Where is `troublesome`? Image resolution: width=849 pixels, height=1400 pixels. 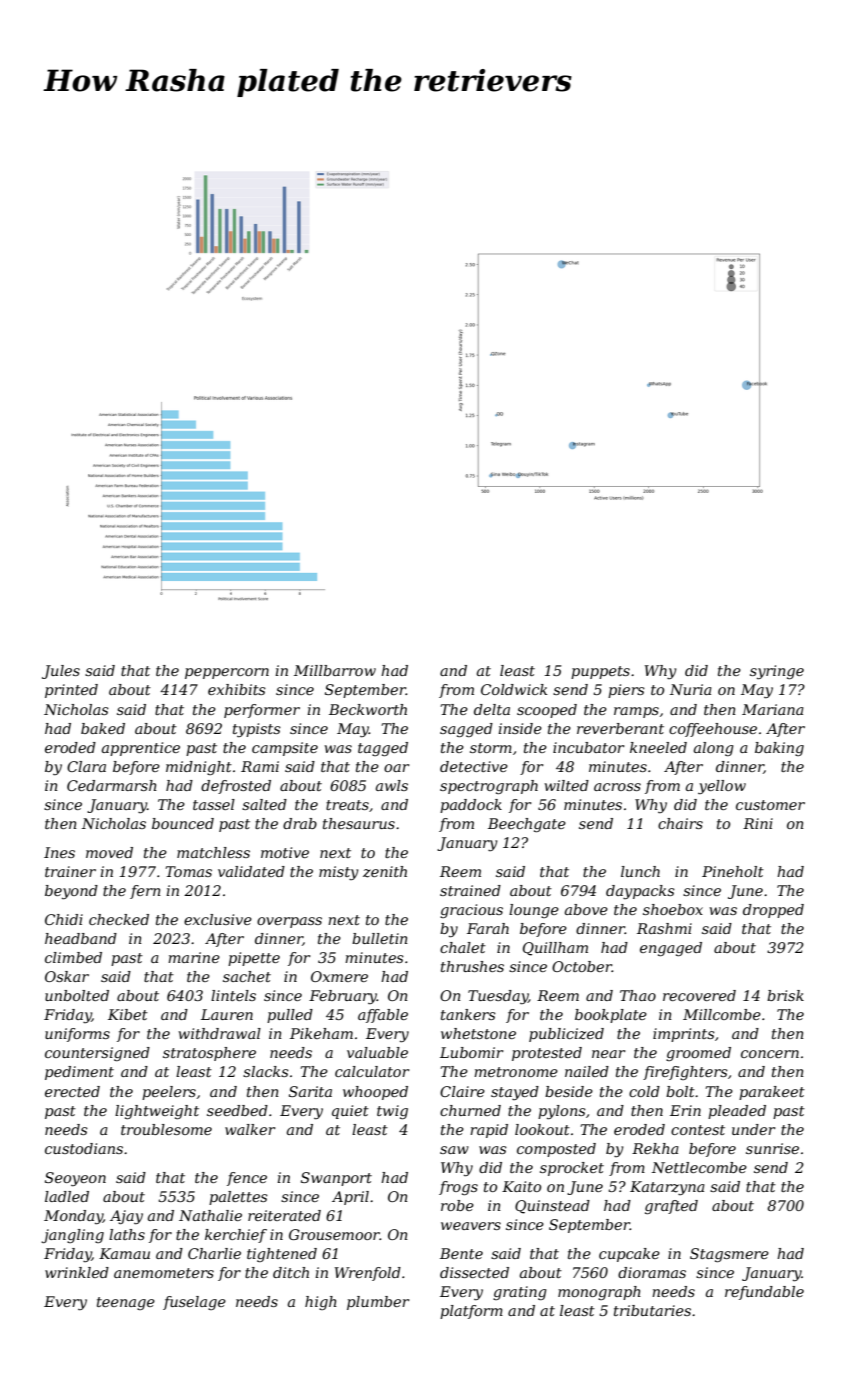 troublesome is located at coordinates (166, 1129).
